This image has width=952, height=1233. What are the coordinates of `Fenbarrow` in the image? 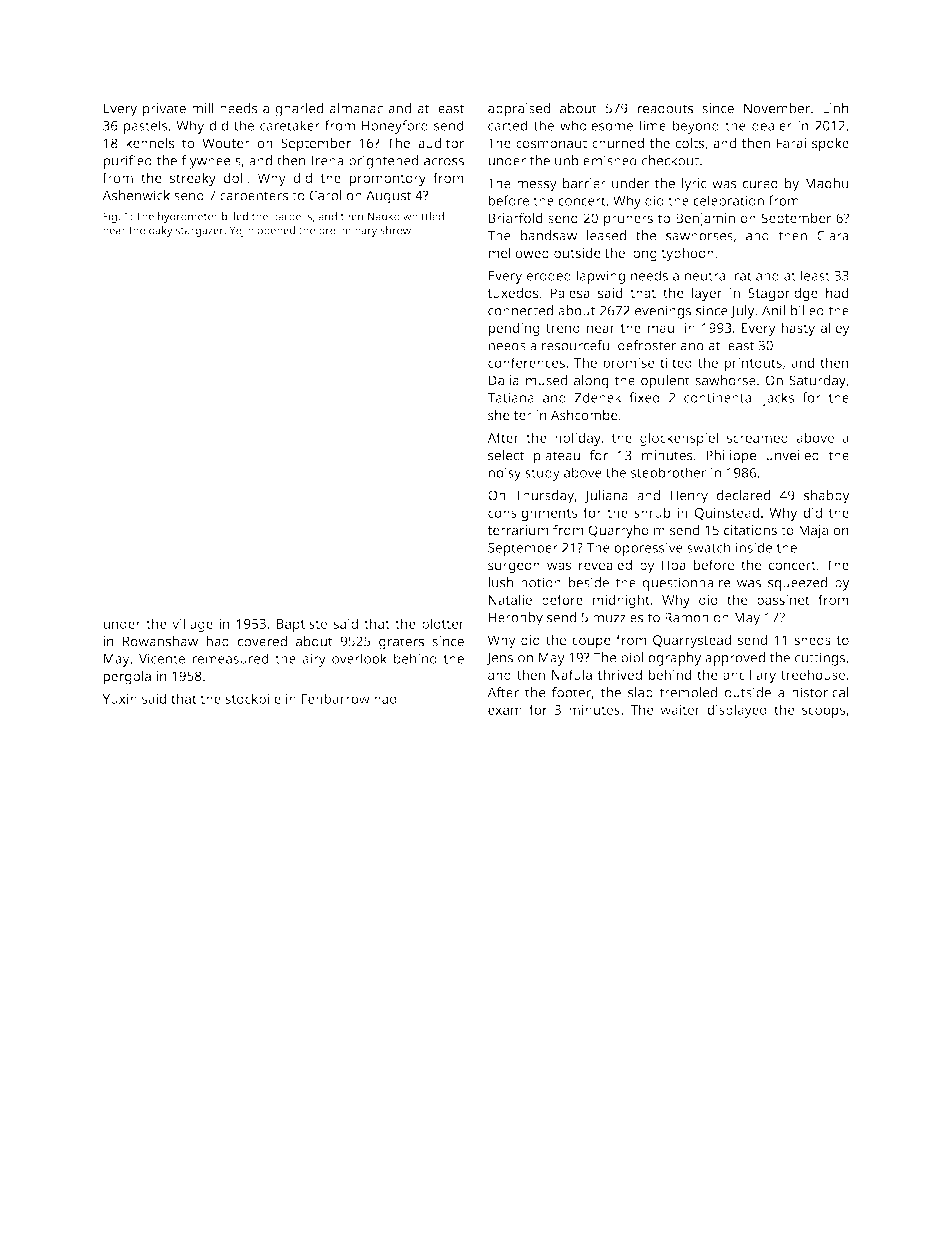 It's located at (335, 698).
